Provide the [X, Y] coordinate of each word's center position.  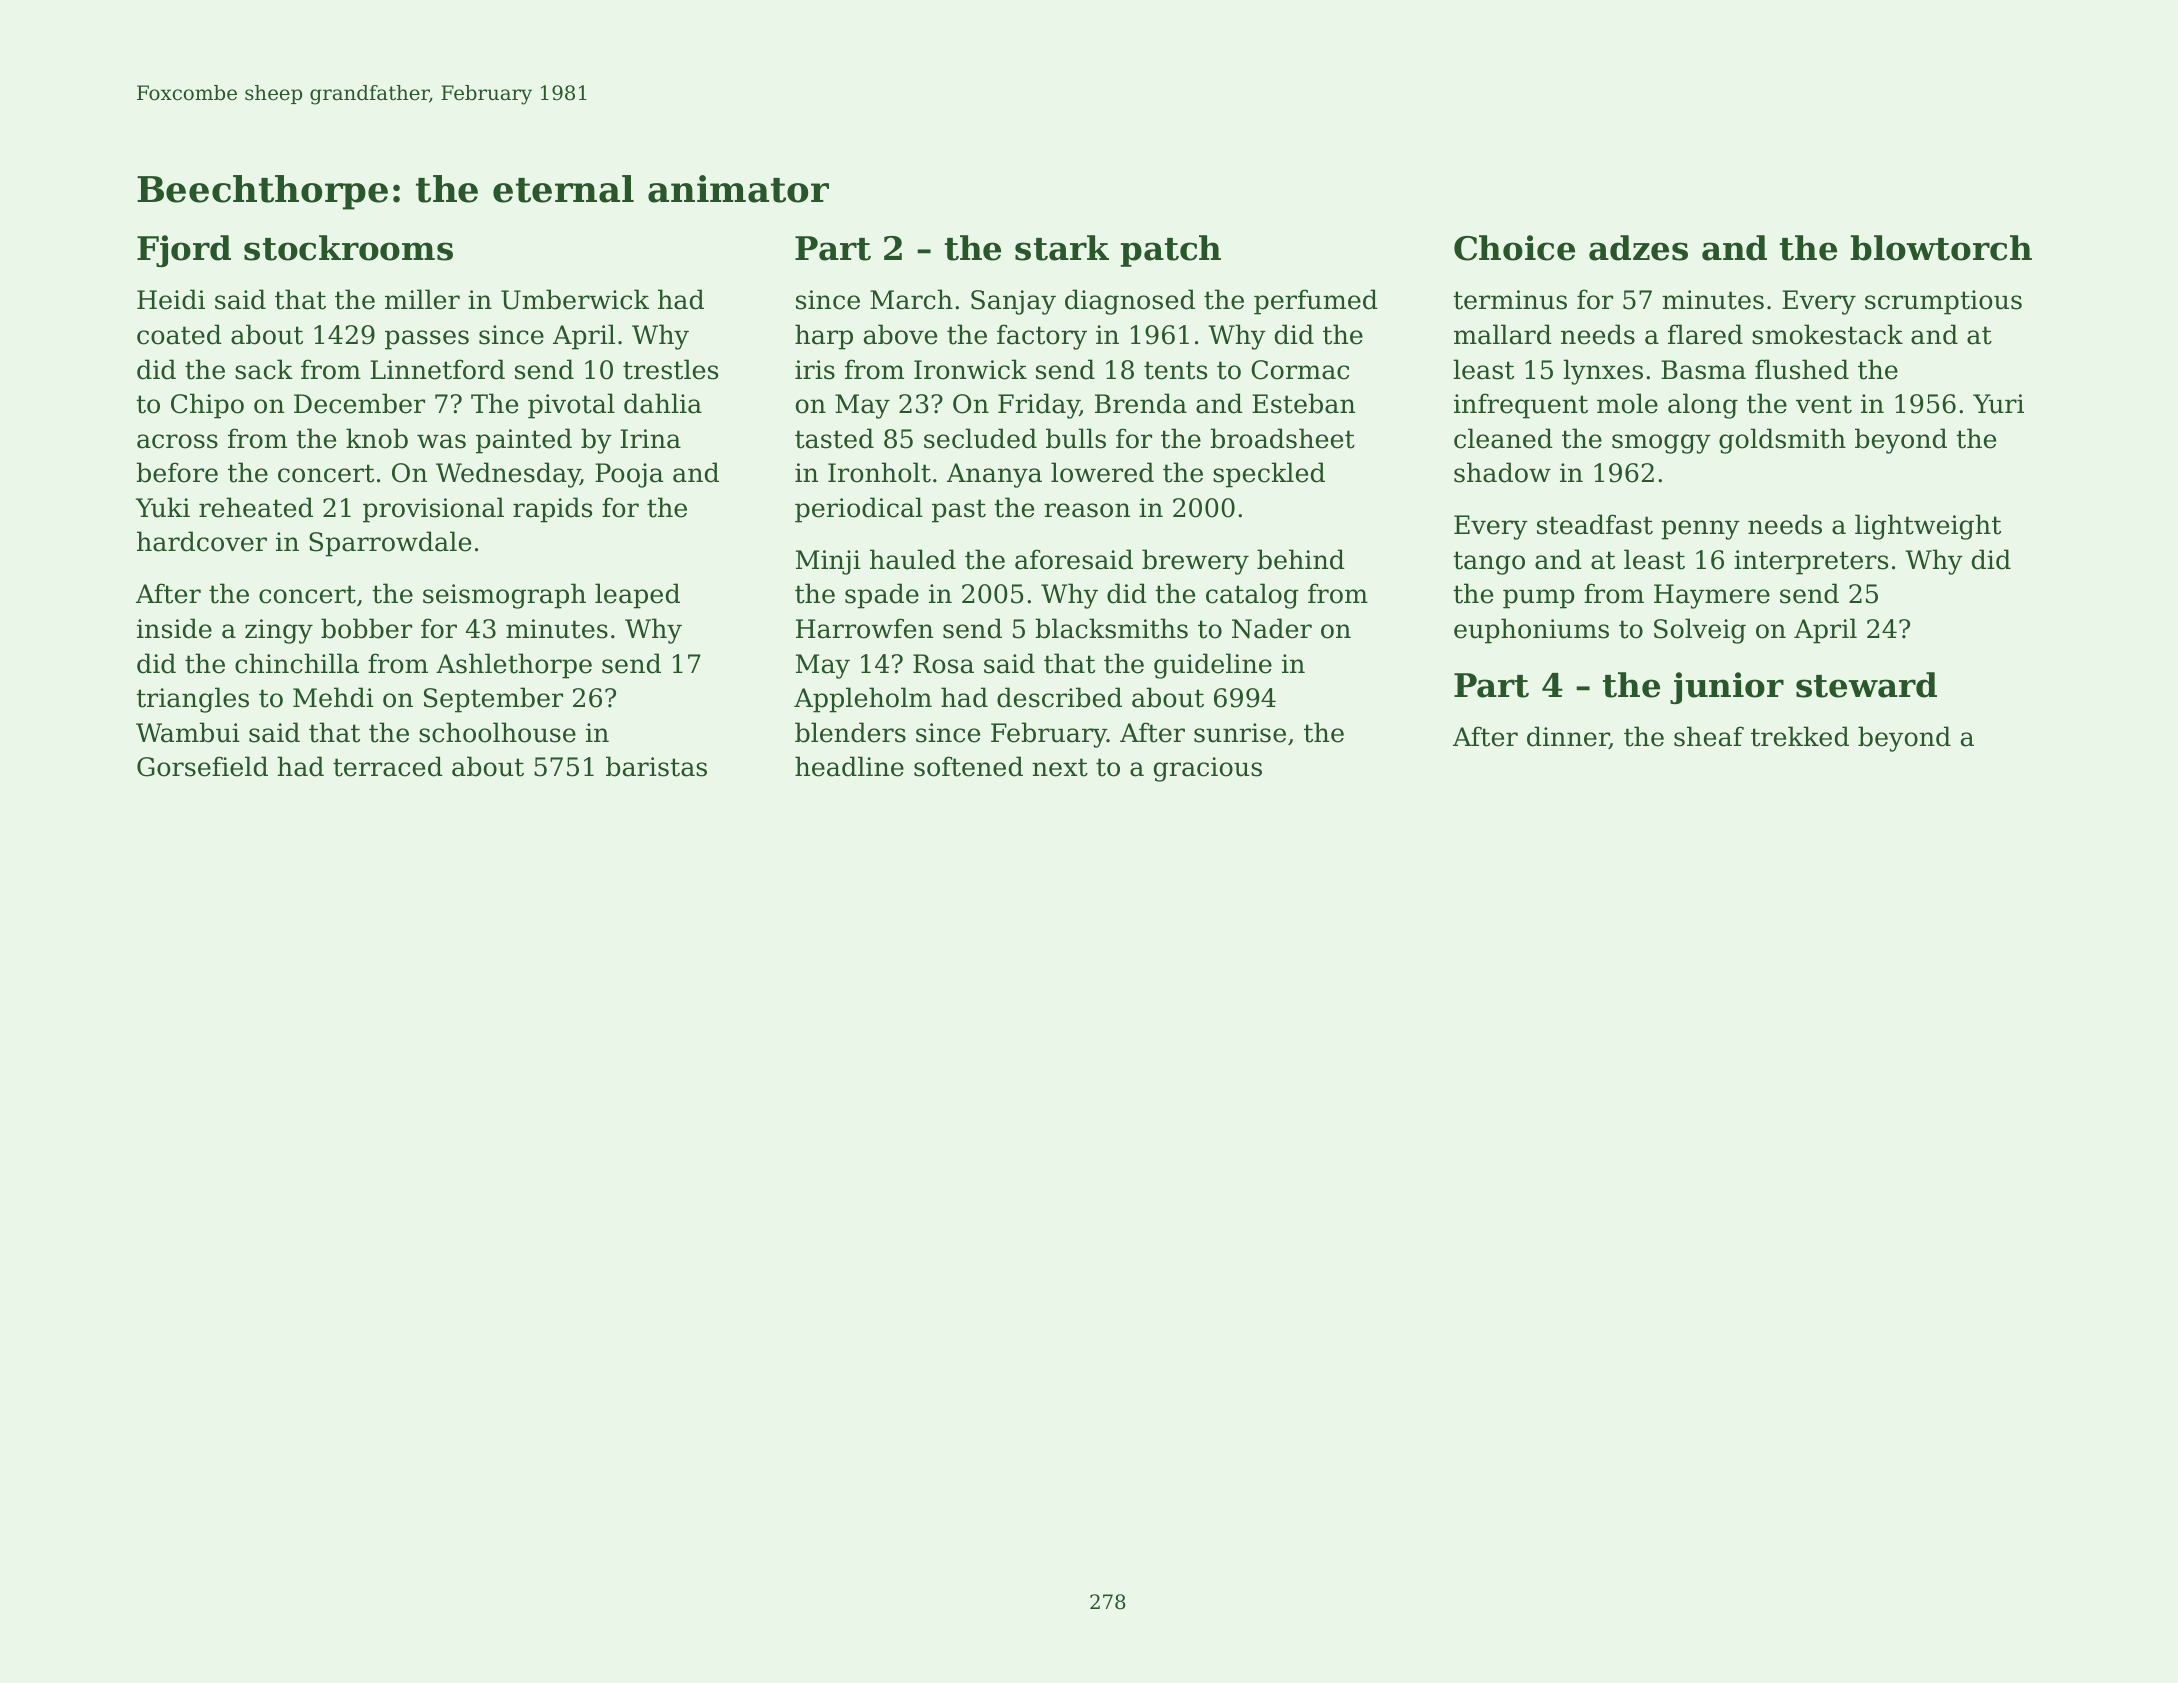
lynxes [1603, 372]
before [177, 472]
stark [1062, 248]
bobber [366, 628]
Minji [828, 562]
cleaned [1503, 438]
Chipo [207, 406]
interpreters [1811, 562]
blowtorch [1941, 248]
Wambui [188, 732]
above [900, 334]
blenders [850, 732]
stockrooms [348, 248]
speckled [1269, 475]
